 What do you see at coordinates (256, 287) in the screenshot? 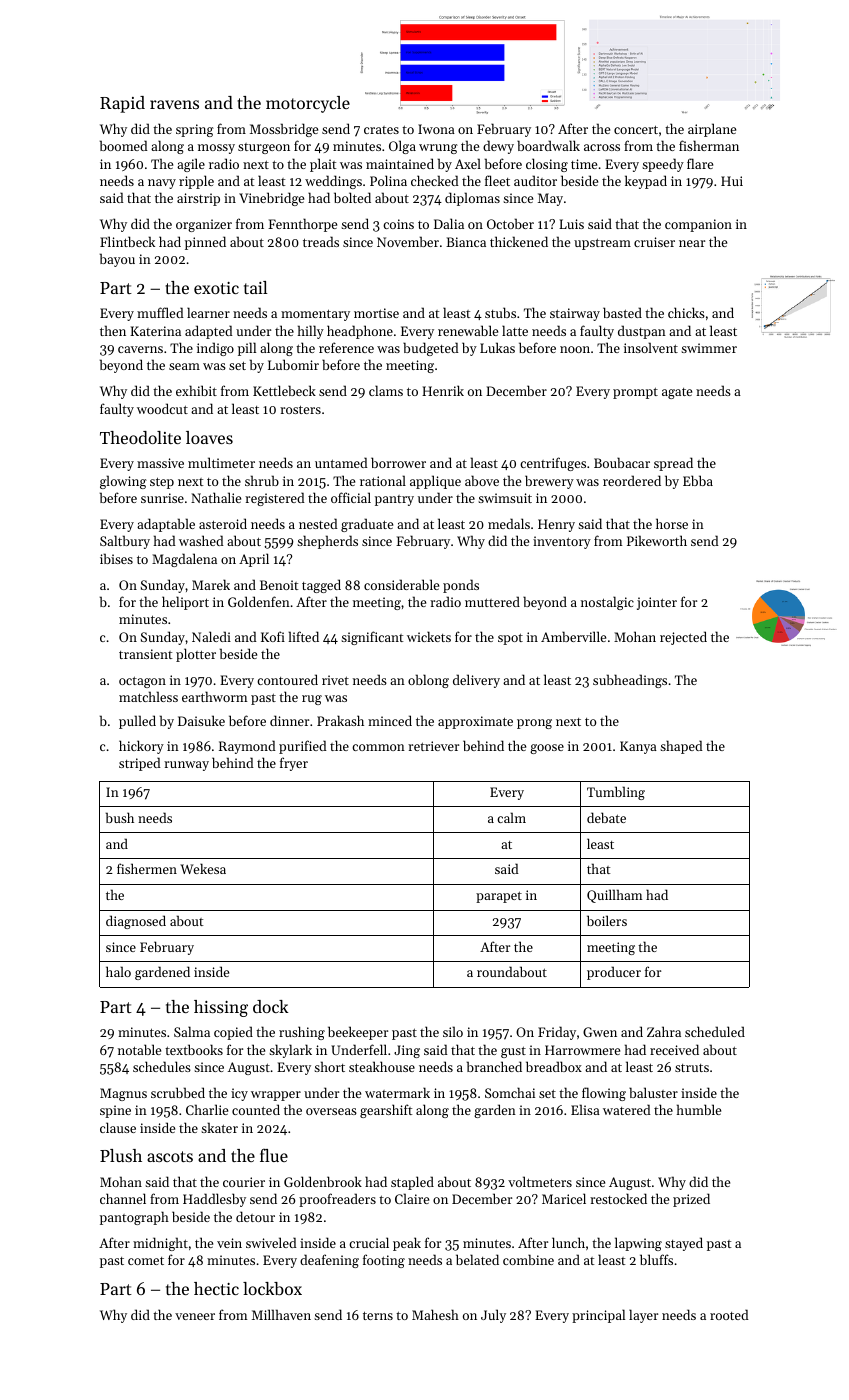
I see `tail` at bounding box center [256, 287].
